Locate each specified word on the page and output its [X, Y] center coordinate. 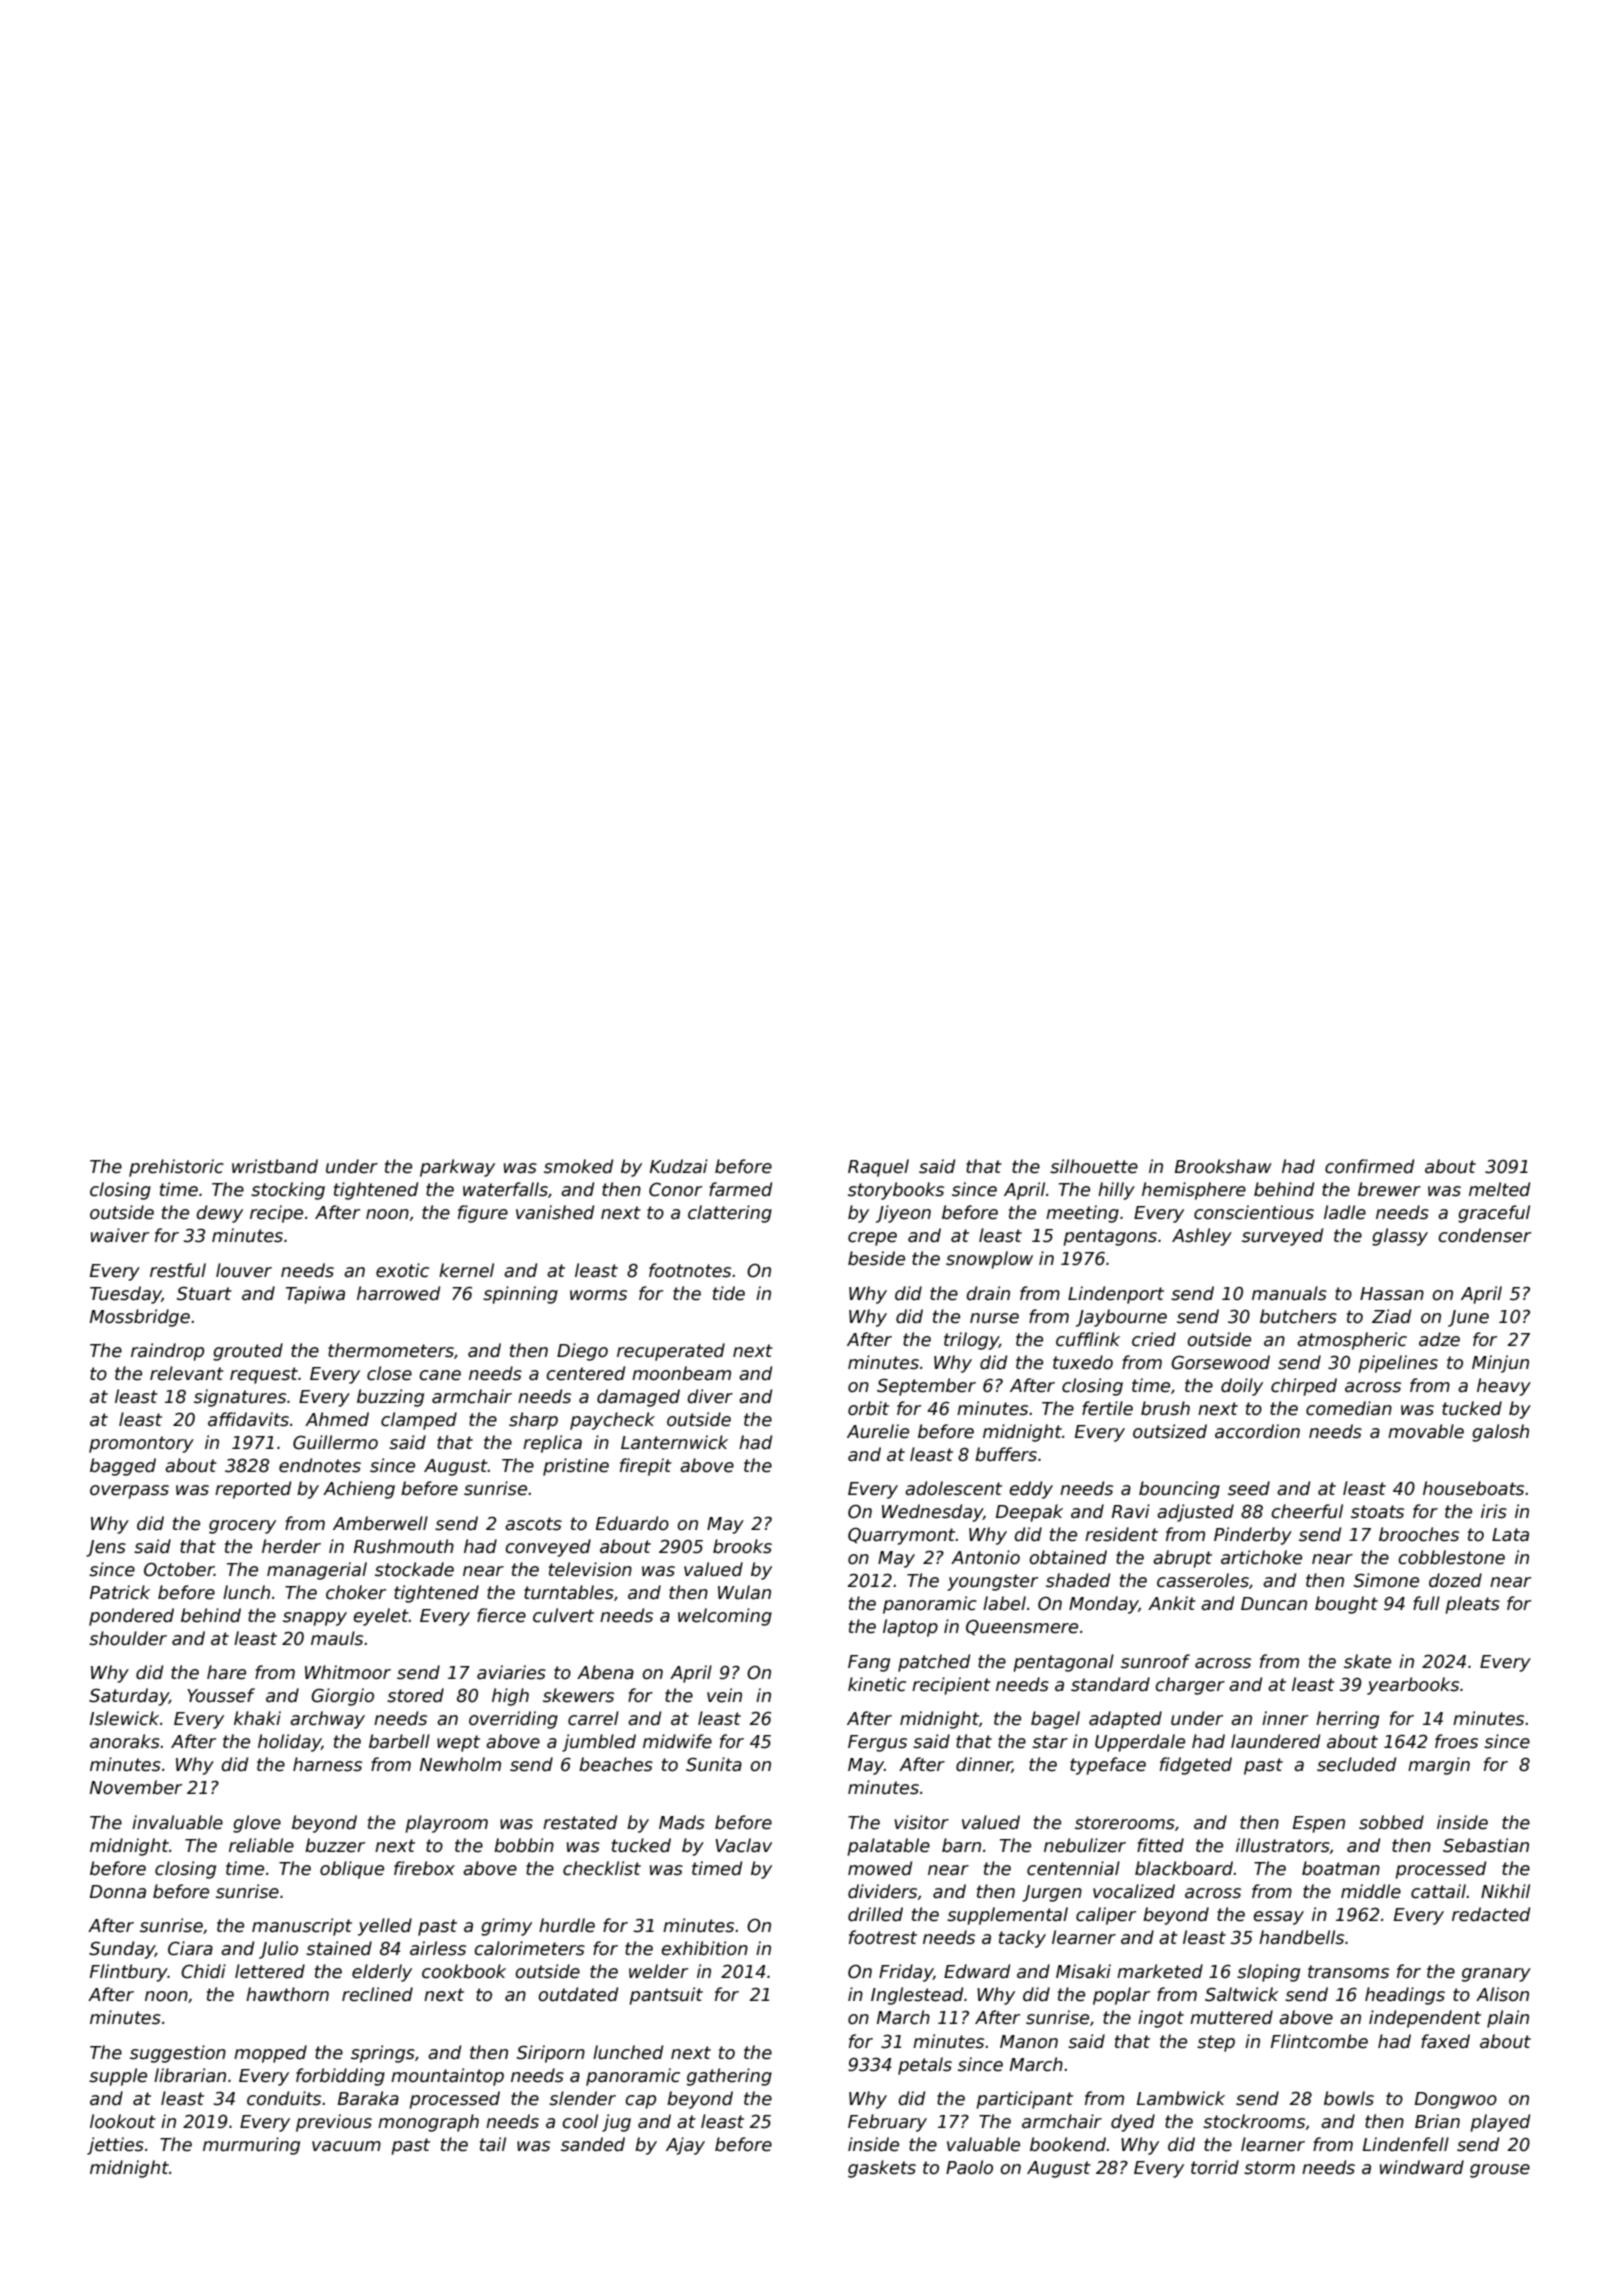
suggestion [178, 2054]
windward [1422, 2167]
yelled [385, 1927]
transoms [1348, 1972]
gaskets [882, 2169]
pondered [131, 1617]
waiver [120, 1235]
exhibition [704, 1948]
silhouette [1094, 1166]
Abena [605, 1672]
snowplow [989, 1260]
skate [1367, 1661]
